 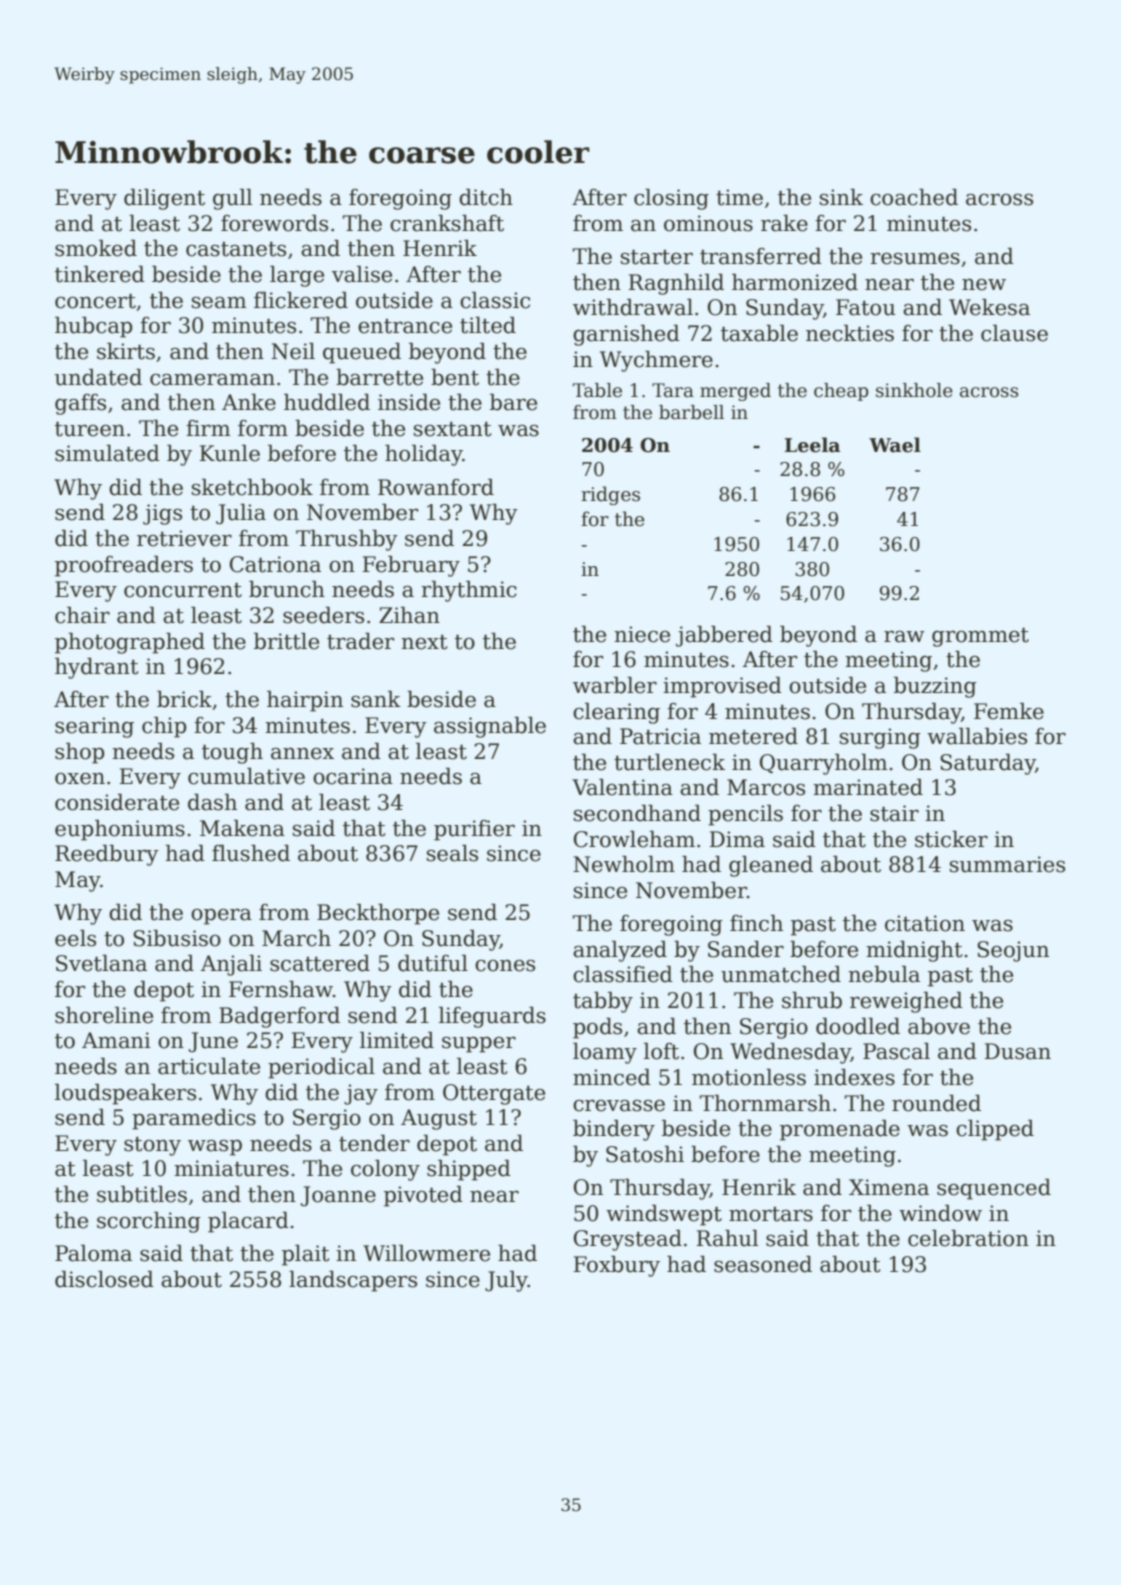 What do you see at coordinates (914, 197) in the screenshot?
I see `coached` at bounding box center [914, 197].
